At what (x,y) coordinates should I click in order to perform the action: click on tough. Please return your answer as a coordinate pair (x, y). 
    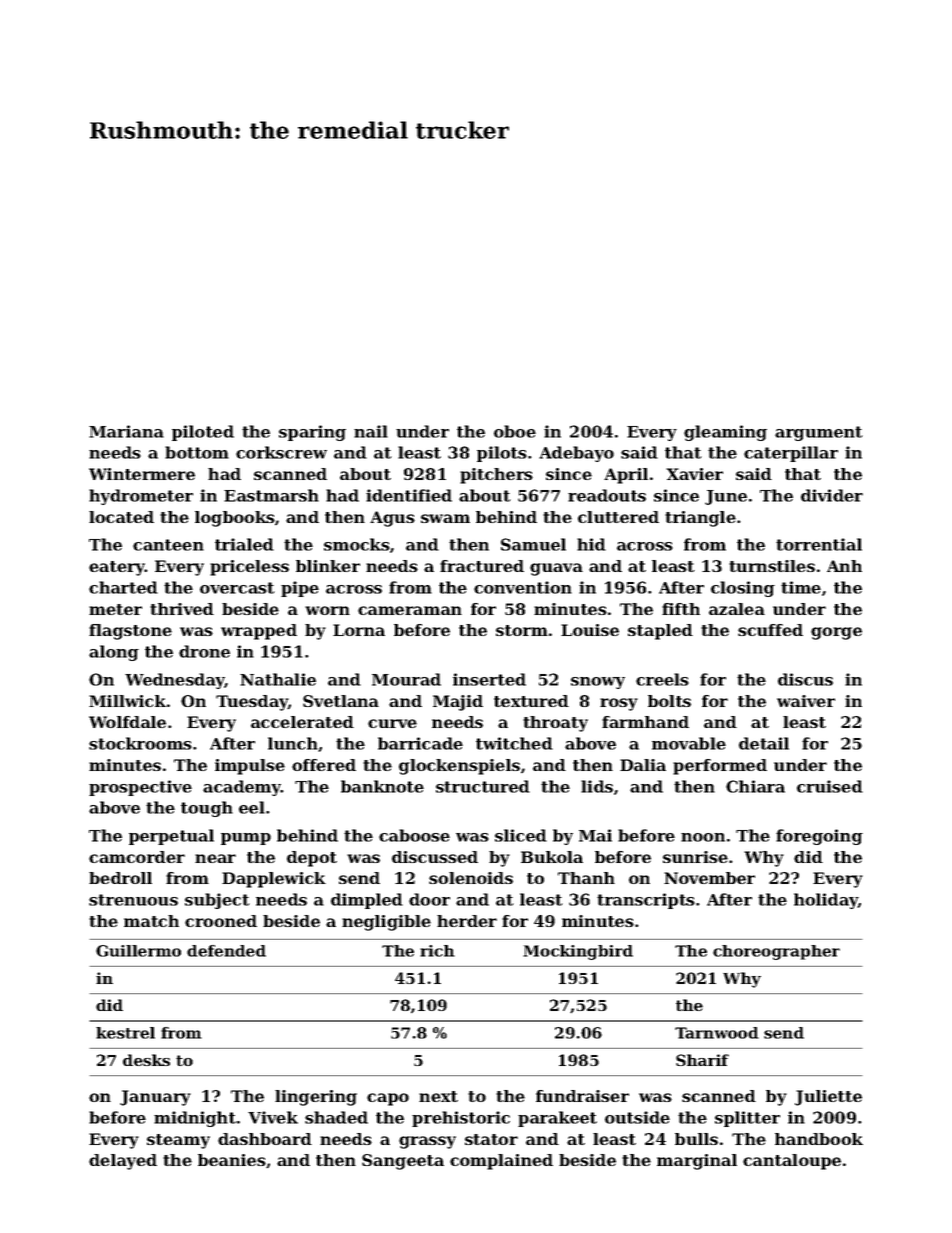
    Looking at the image, I should click on (207, 809).
